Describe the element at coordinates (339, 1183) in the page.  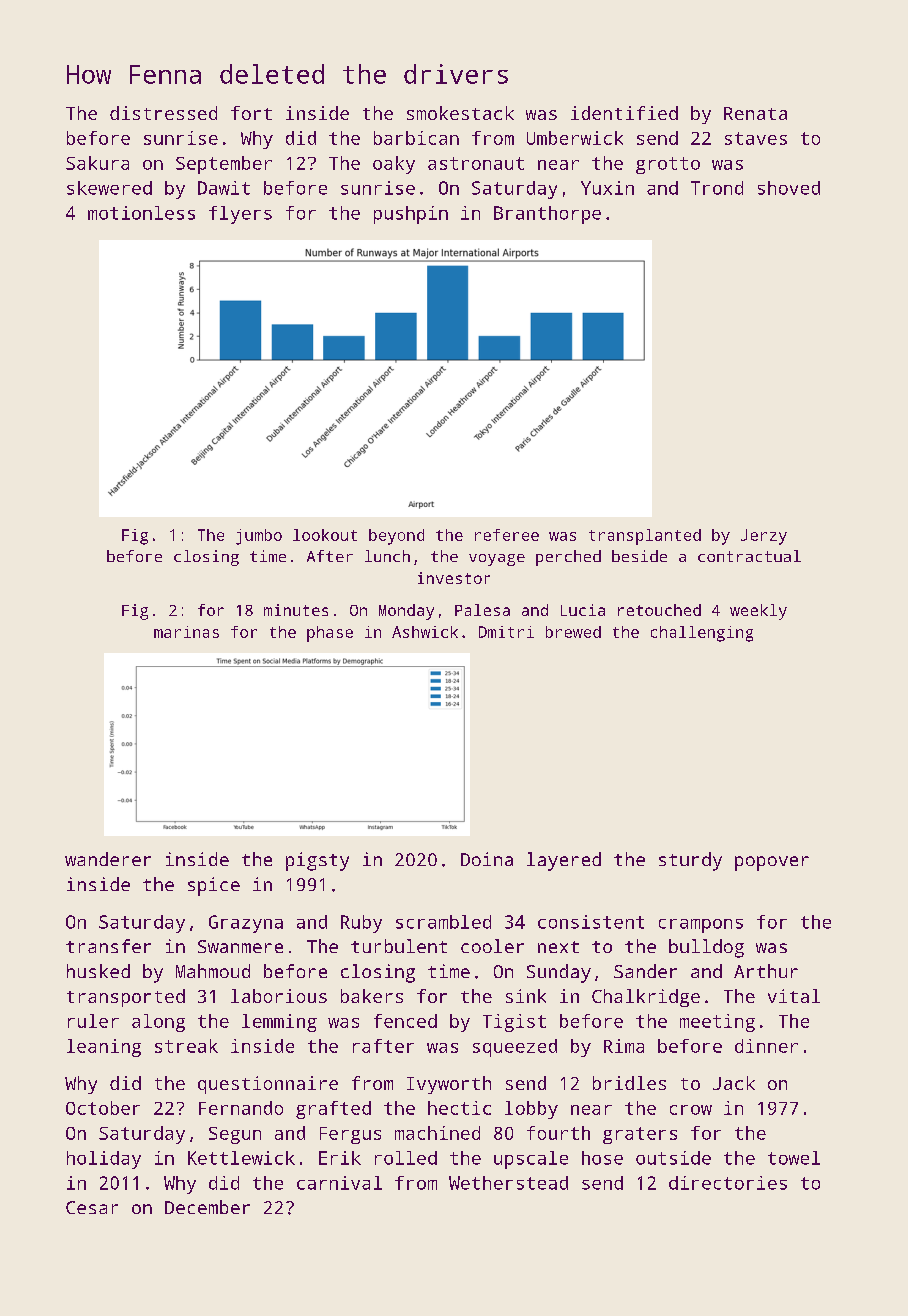
I see `carnival` at that location.
